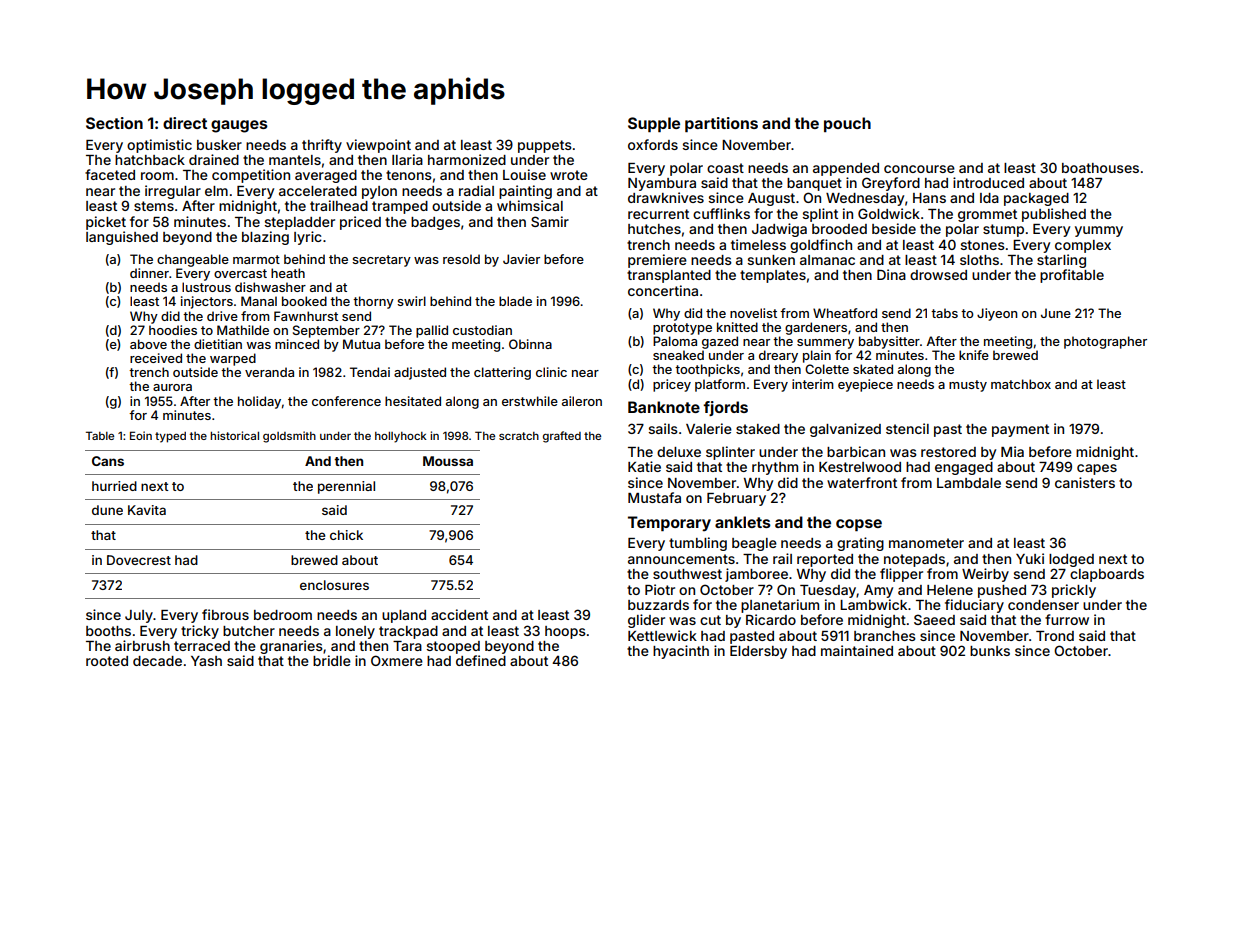 The image size is (1233, 952). I want to click on historical, so click(234, 435).
